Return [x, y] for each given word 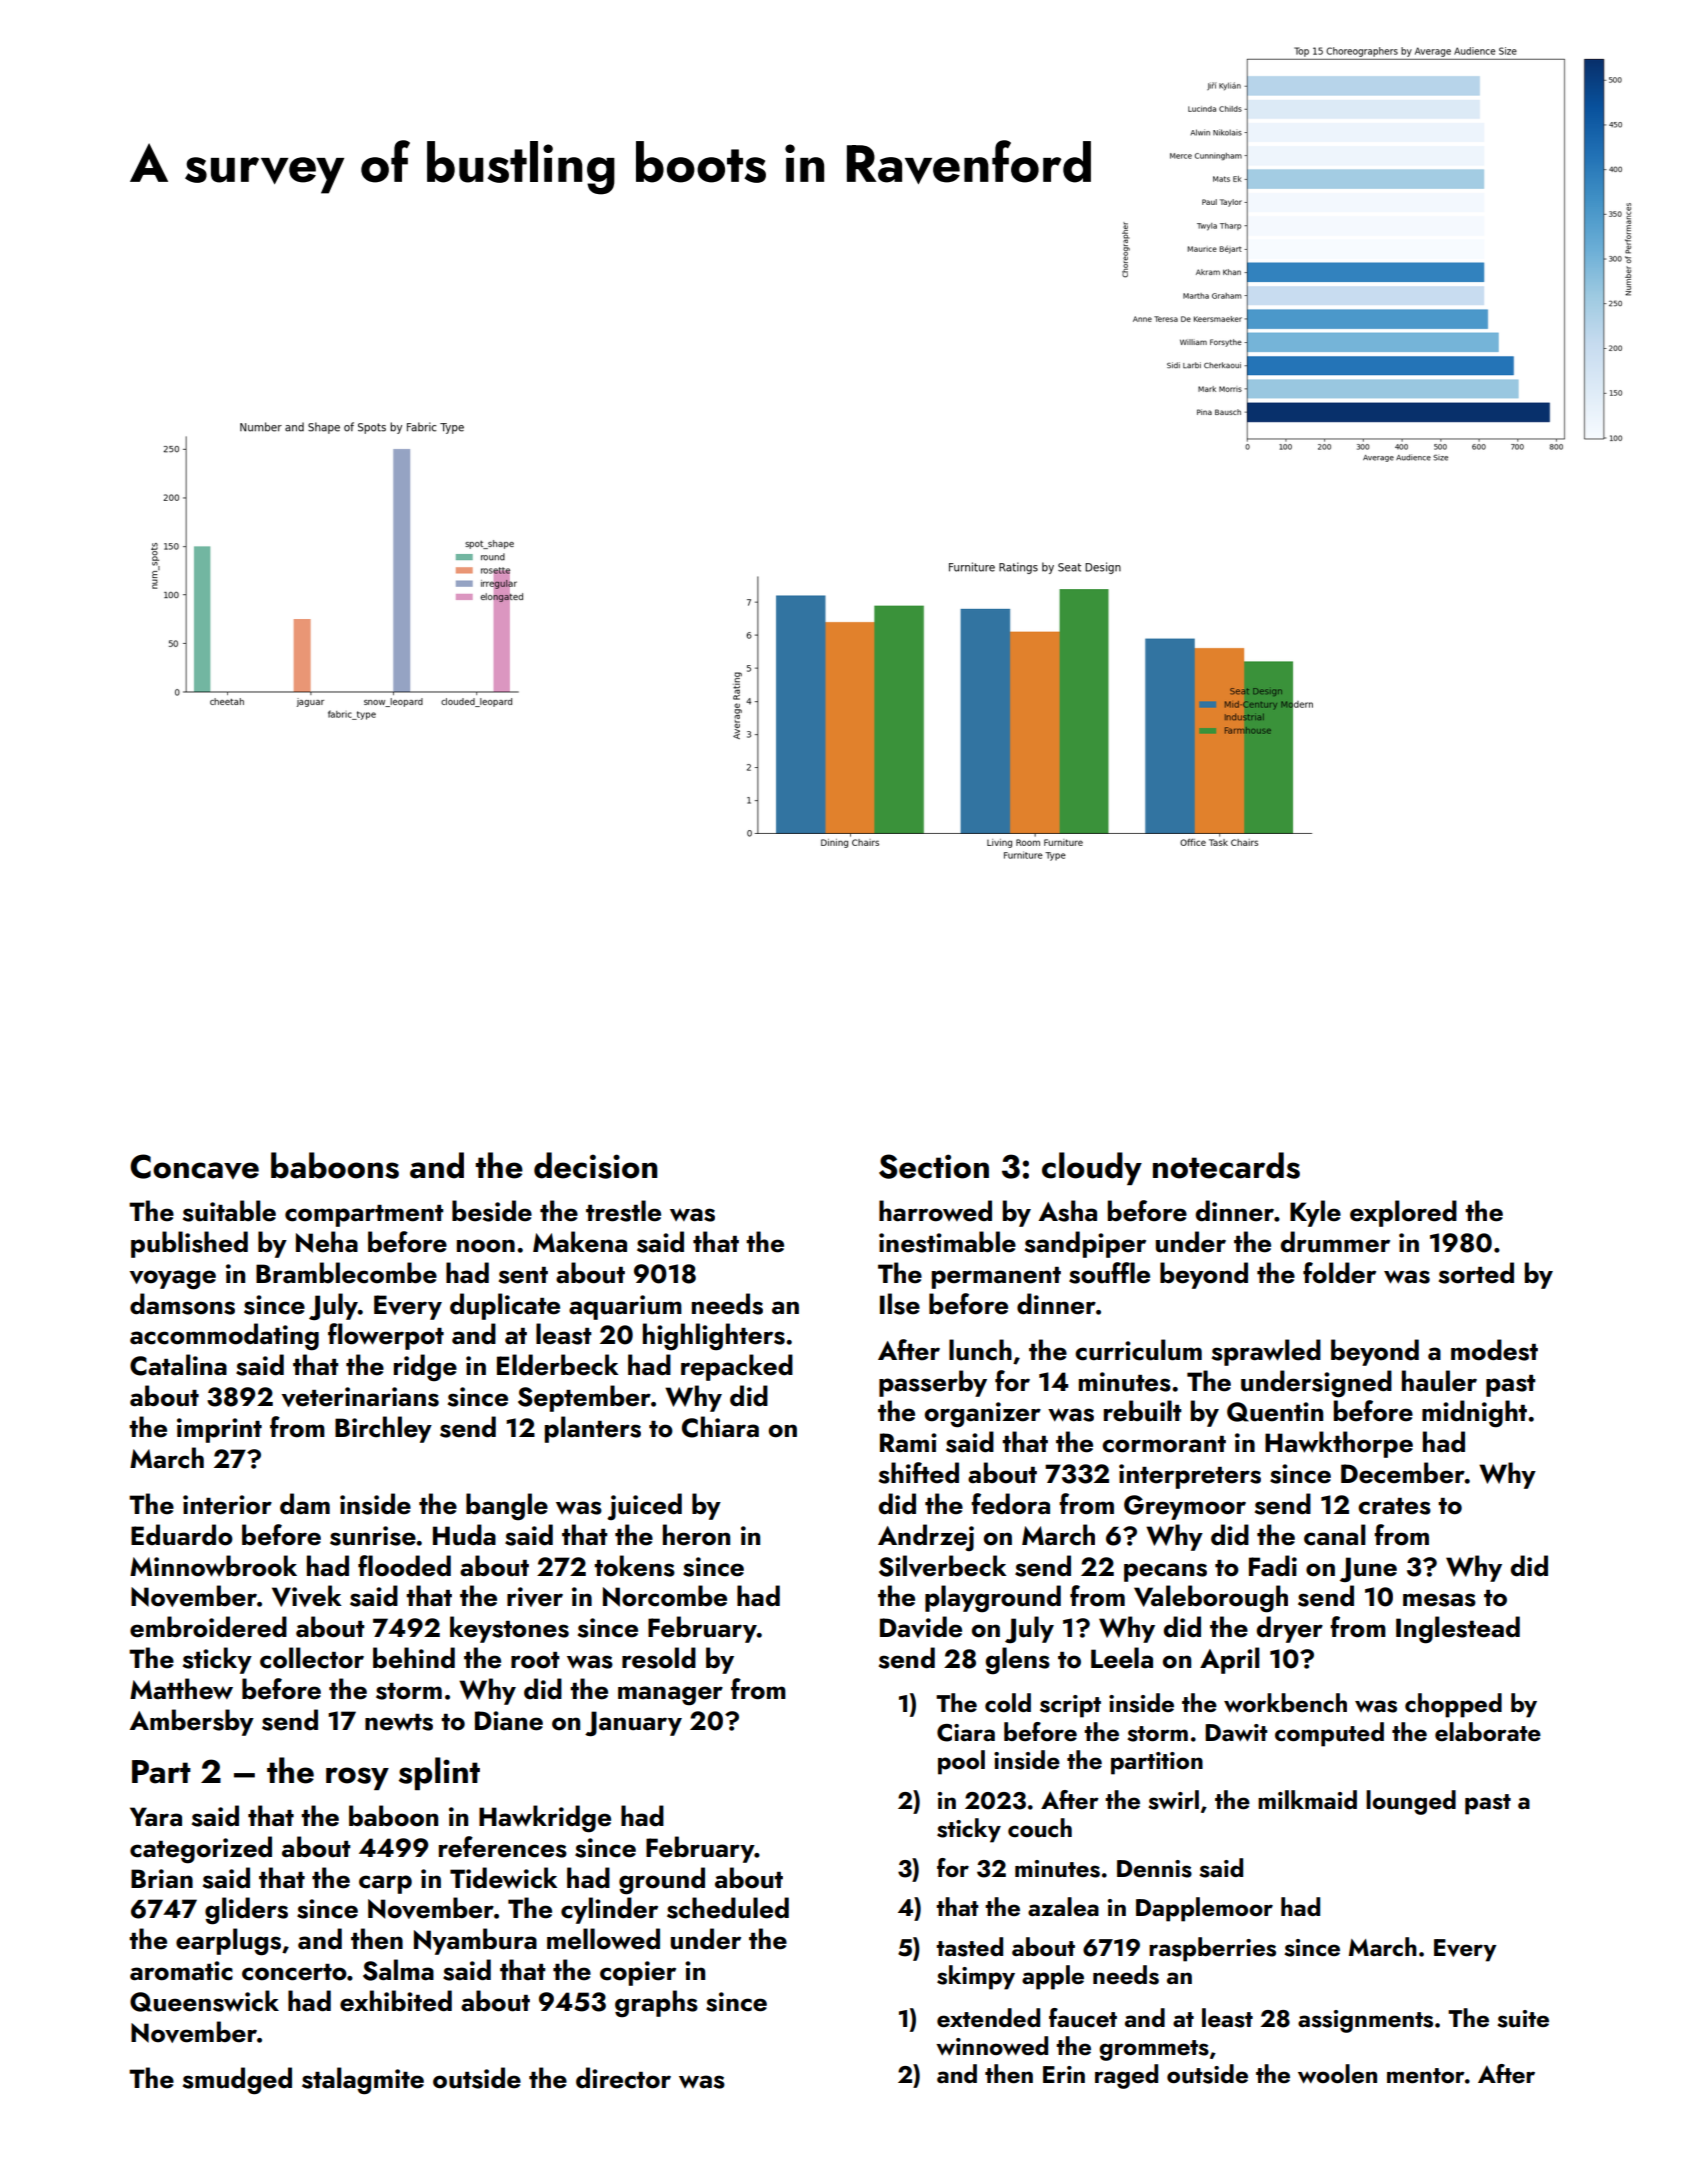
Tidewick [504, 1878]
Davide [921, 1627]
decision [595, 1165]
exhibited [396, 2001]
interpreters [1190, 1476]
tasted [969, 1947]
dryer [1290, 1629]
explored [1403, 1213]
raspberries [1212, 1949]
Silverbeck [943, 1566]
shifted [919, 1473]
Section [934, 1166]
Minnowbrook [213, 1566]
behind [414, 1658]
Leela [1122, 1658]
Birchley [383, 1429]
